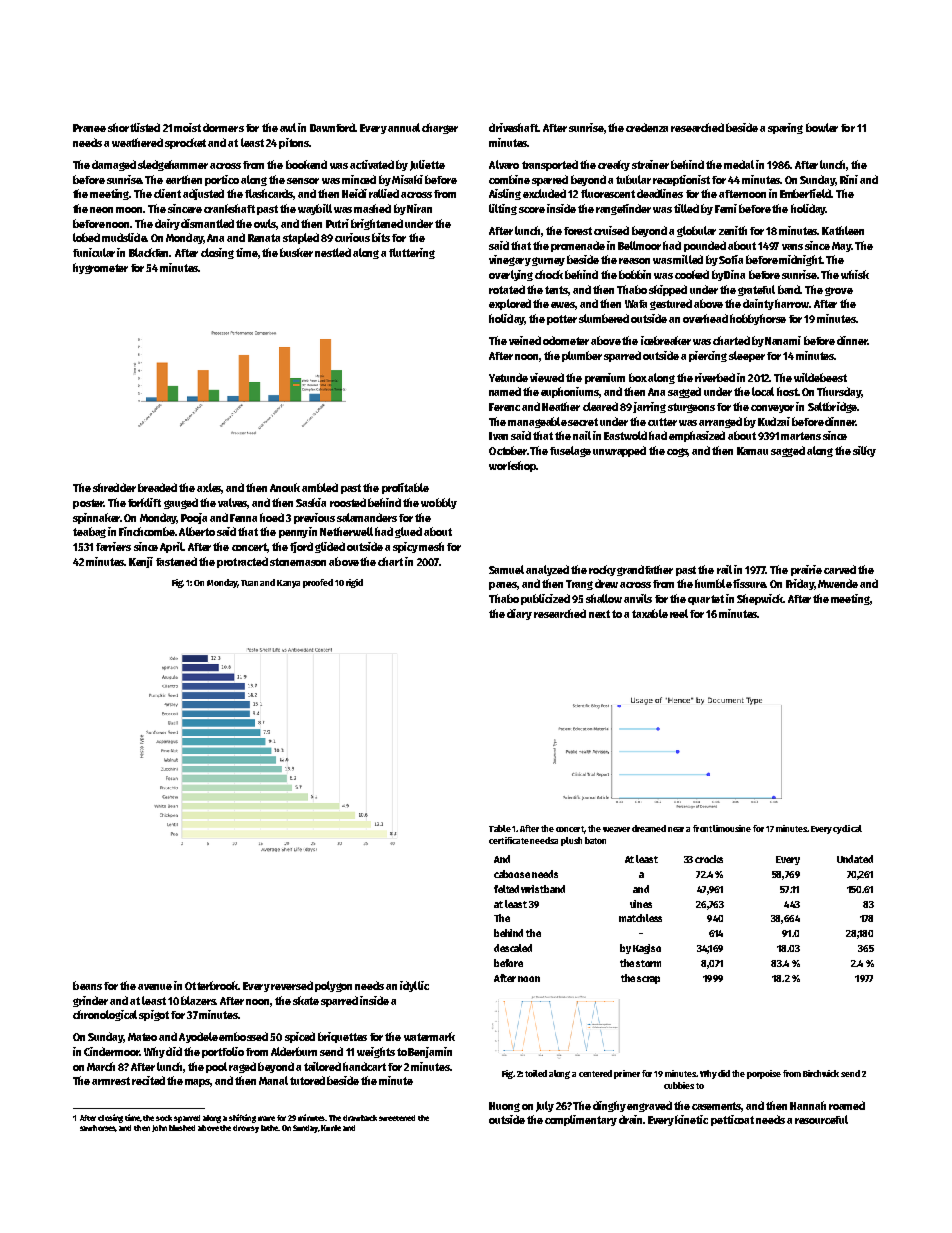 This page has width=952, height=1233. What do you see at coordinates (288, 127) in the page?
I see `awl` at bounding box center [288, 127].
